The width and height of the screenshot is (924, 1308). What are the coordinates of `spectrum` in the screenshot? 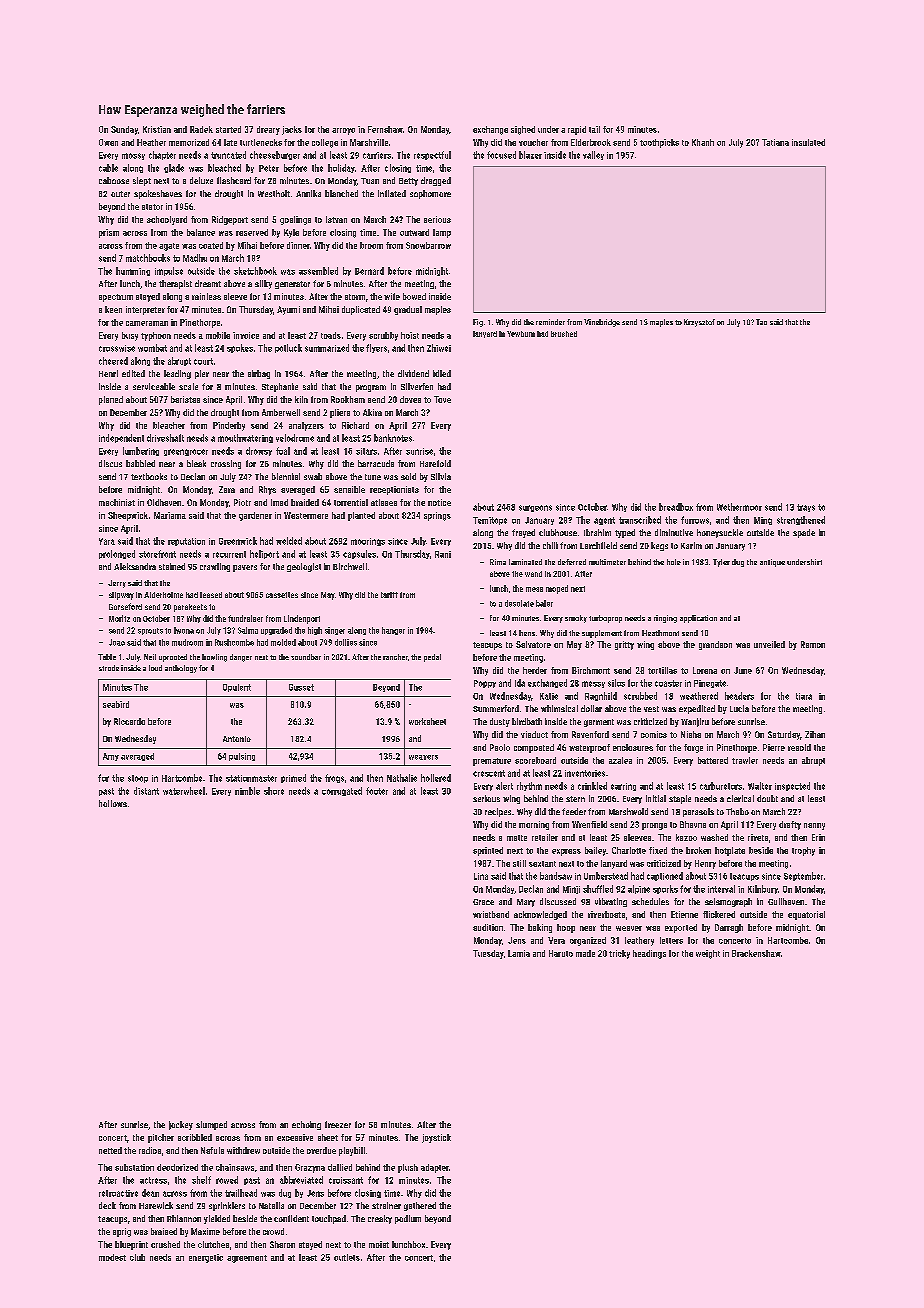 It's located at (116, 298).
